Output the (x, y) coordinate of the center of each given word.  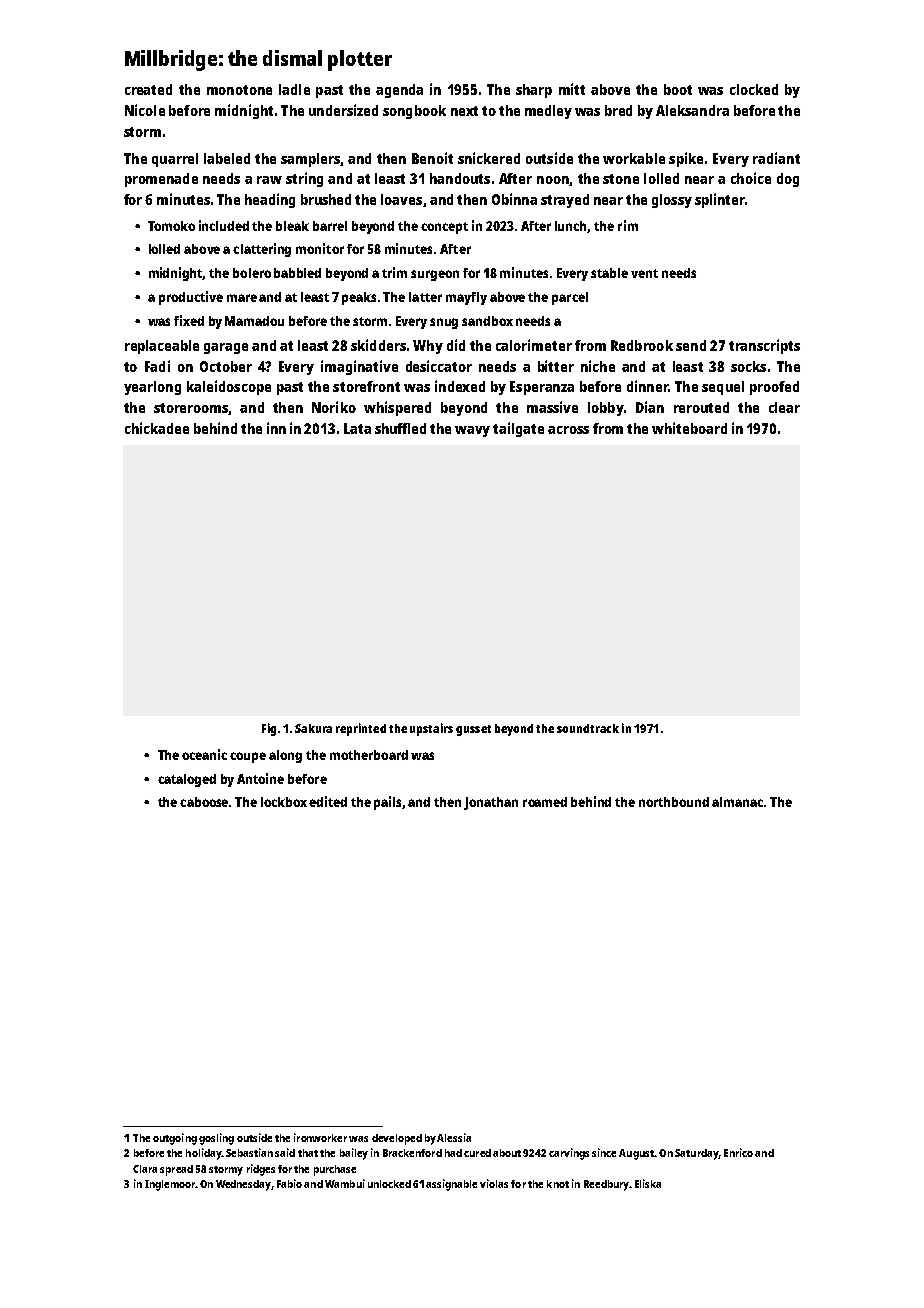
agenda (399, 91)
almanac (737, 802)
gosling (216, 1139)
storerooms (191, 408)
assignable (451, 1185)
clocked (754, 89)
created (148, 89)
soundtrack (588, 728)
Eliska (648, 1183)
